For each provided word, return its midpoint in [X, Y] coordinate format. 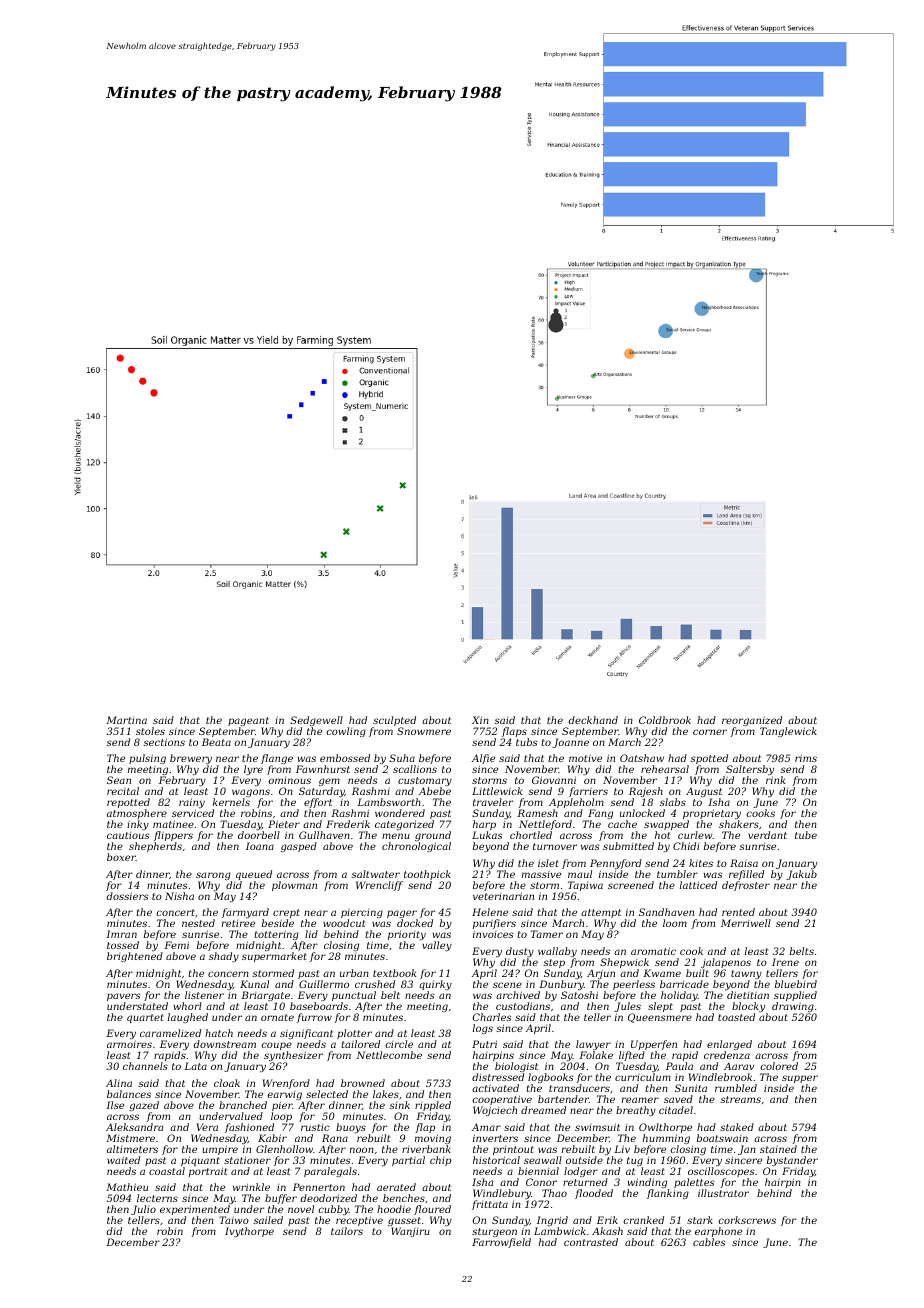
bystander [792, 1161]
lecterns [157, 1198]
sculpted [394, 721]
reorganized [752, 721]
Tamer [547, 934]
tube [806, 835]
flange [277, 759]
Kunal [254, 984]
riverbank [426, 1149]
